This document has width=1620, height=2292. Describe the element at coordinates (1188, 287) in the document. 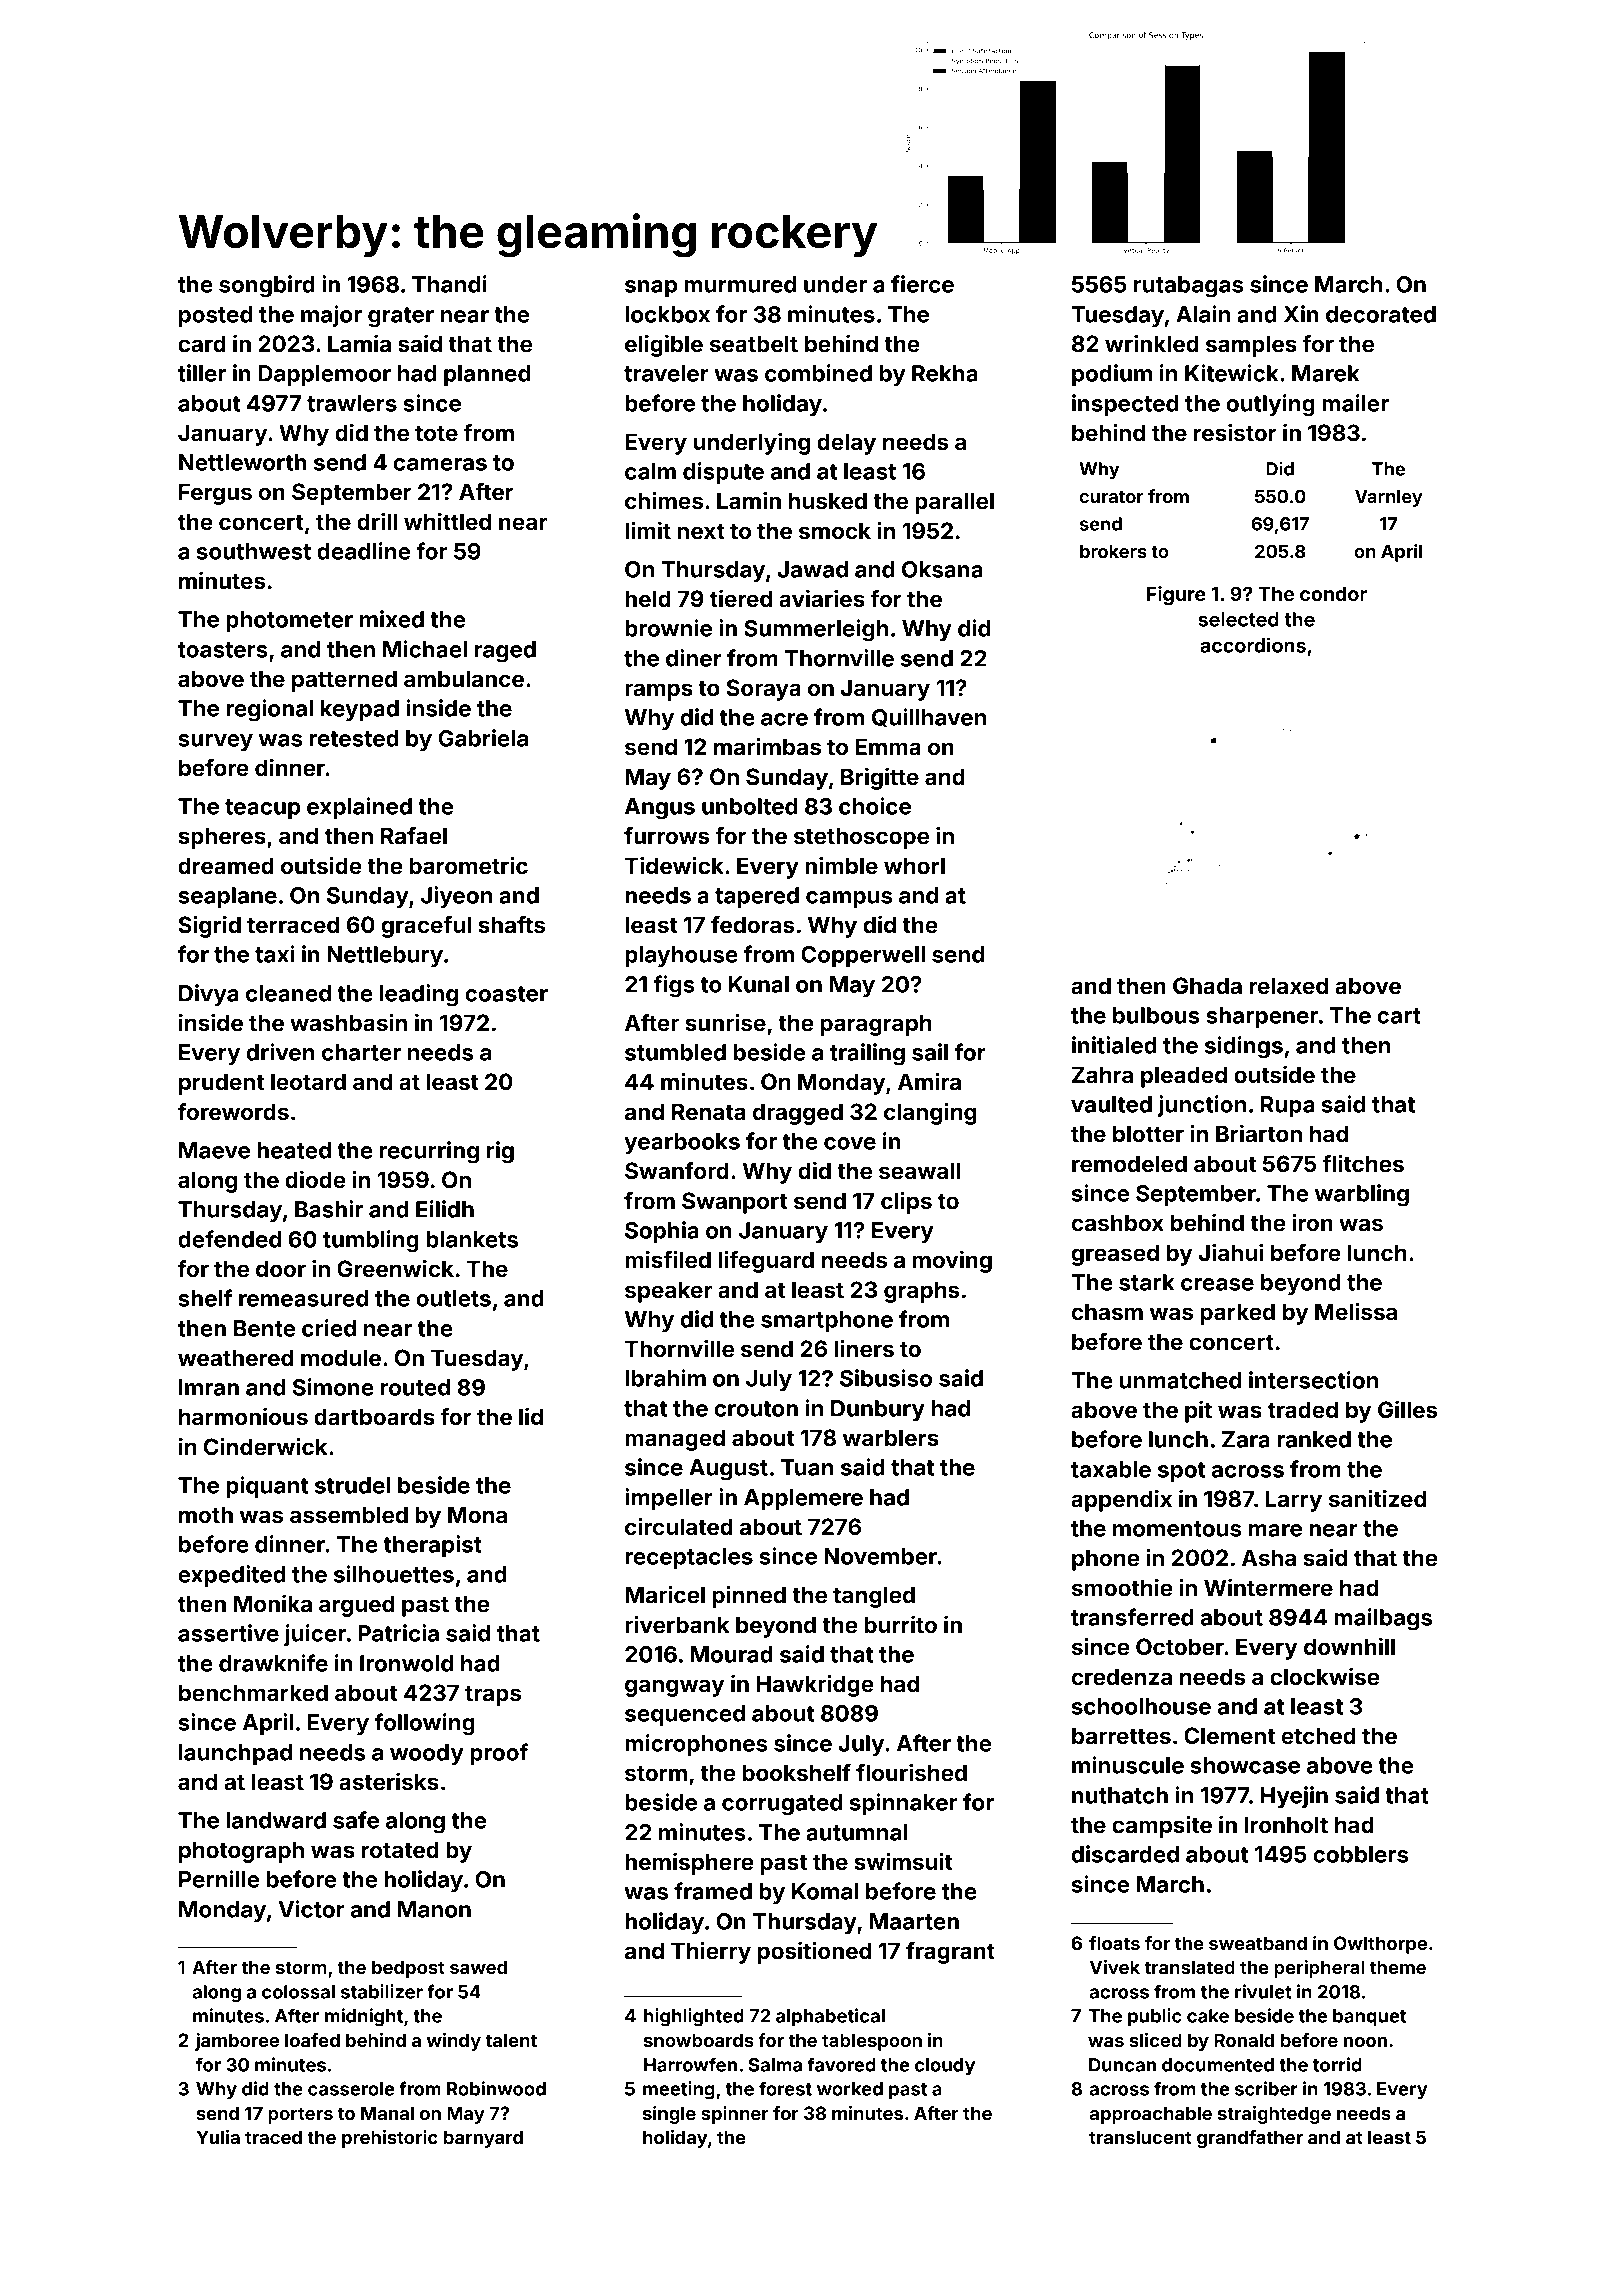

I see `rutabagas` at that location.
